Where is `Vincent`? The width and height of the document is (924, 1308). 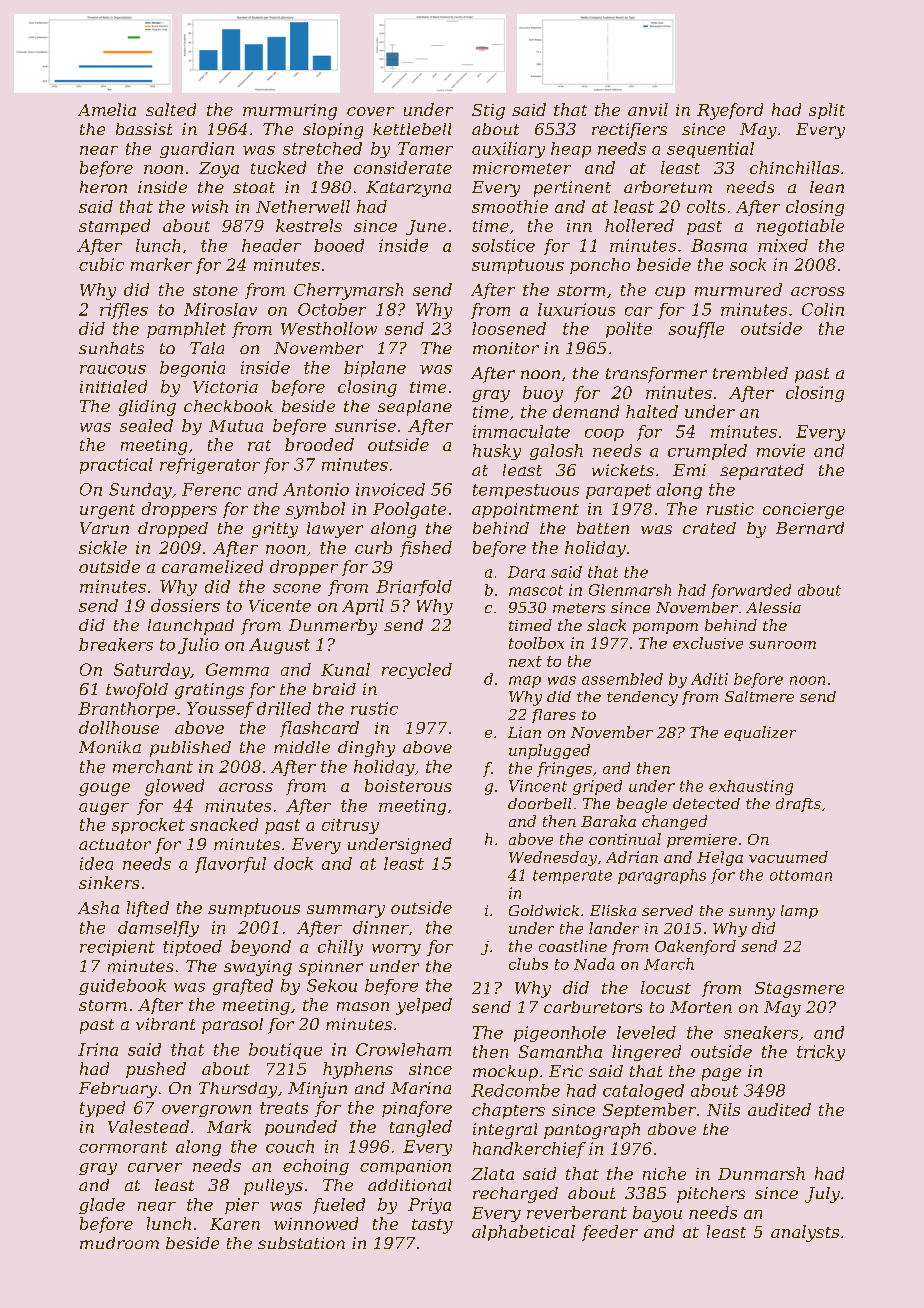 Vincent is located at coordinates (538, 786).
